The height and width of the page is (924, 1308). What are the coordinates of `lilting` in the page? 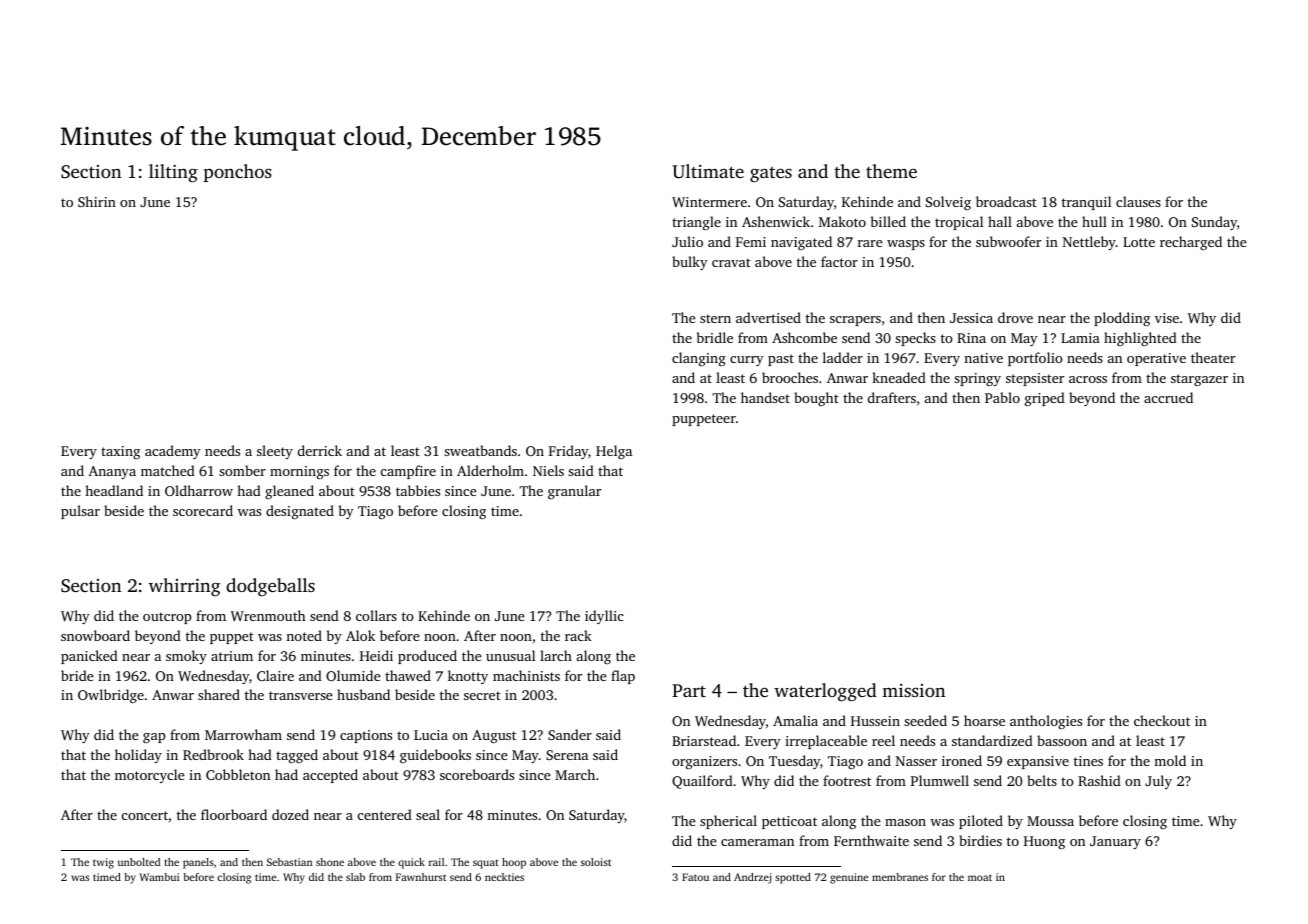 It's located at (173, 173).
